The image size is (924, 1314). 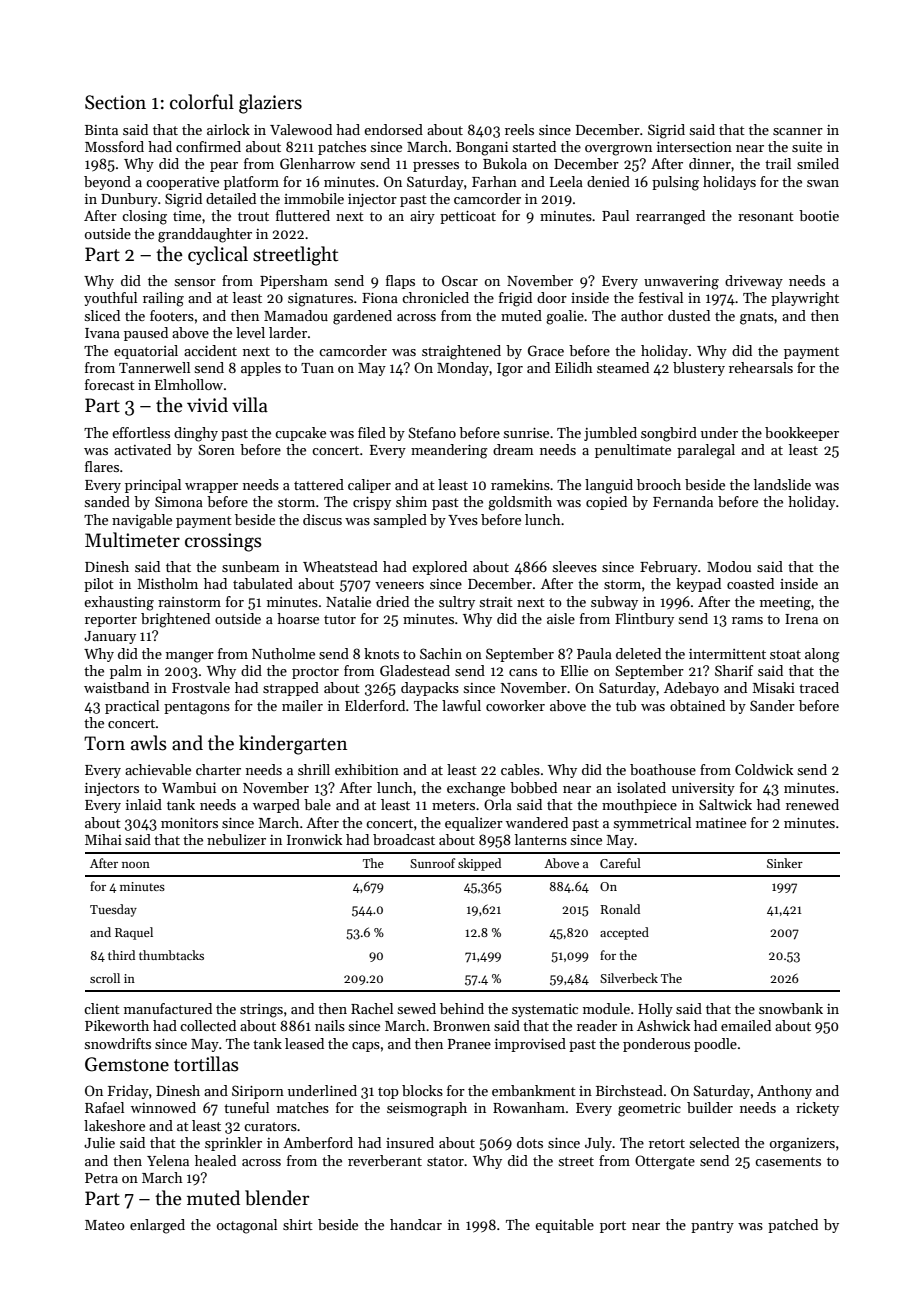 What do you see at coordinates (519, 129) in the page?
I see `reels` at bounding box center [519, 129].
